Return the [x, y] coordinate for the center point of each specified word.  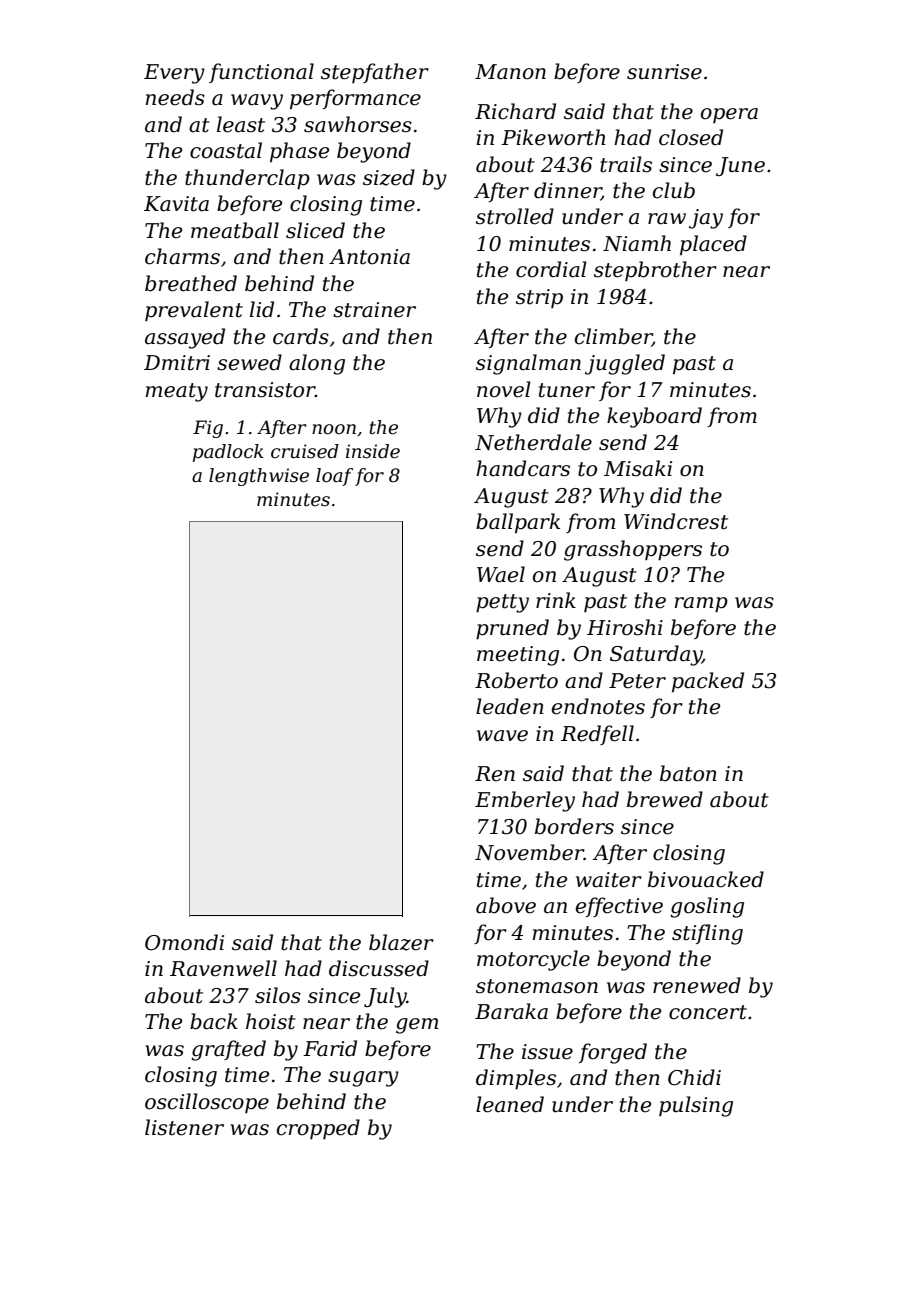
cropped [318, 1129]
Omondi [184, 942]
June [740, 166]
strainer [374, 310]
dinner [567, 191]
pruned [512, 629]
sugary [363, 1079]
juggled [625, 364]
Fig [208, 429]
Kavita [176, 204]
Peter [637, 681]
